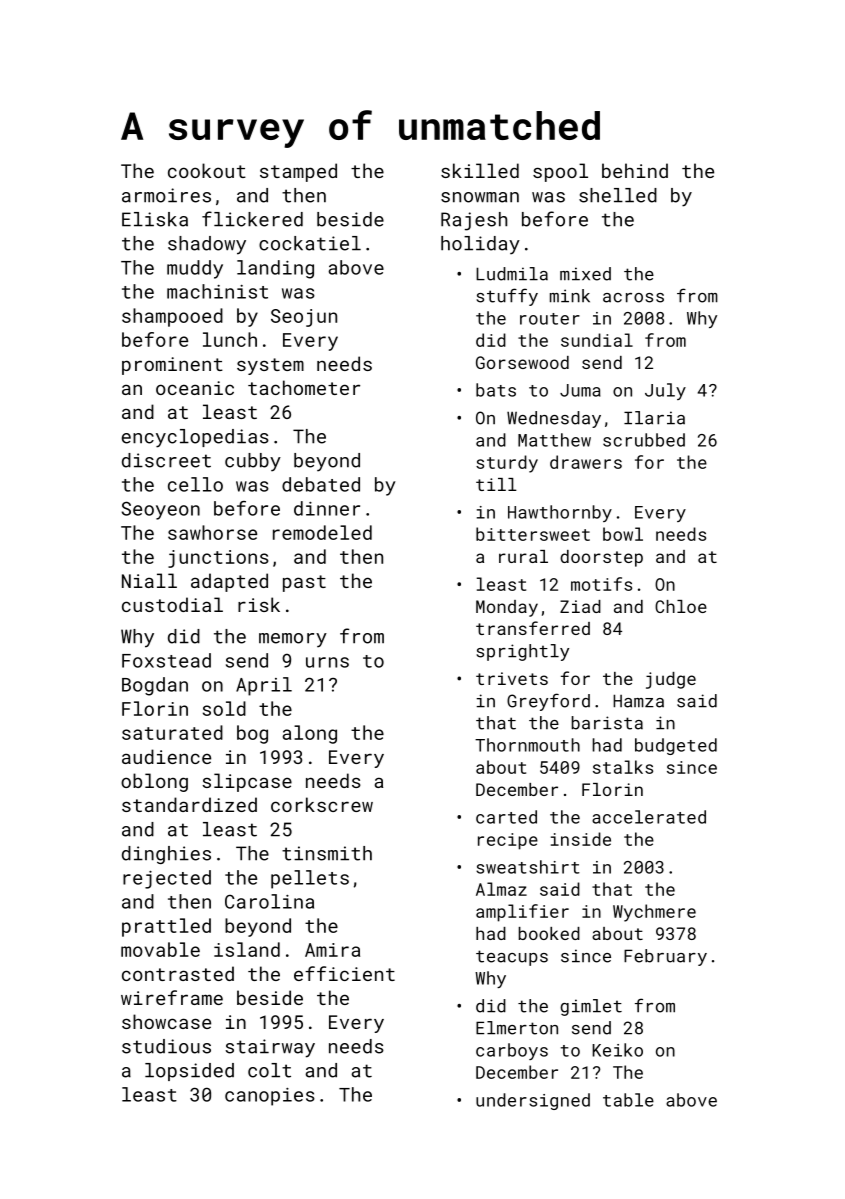 The height and width of the document is (1199, 845). What do you see at coordinates (580, 390) in the document?
I see `Juma` at bounding box center [580, 390].
